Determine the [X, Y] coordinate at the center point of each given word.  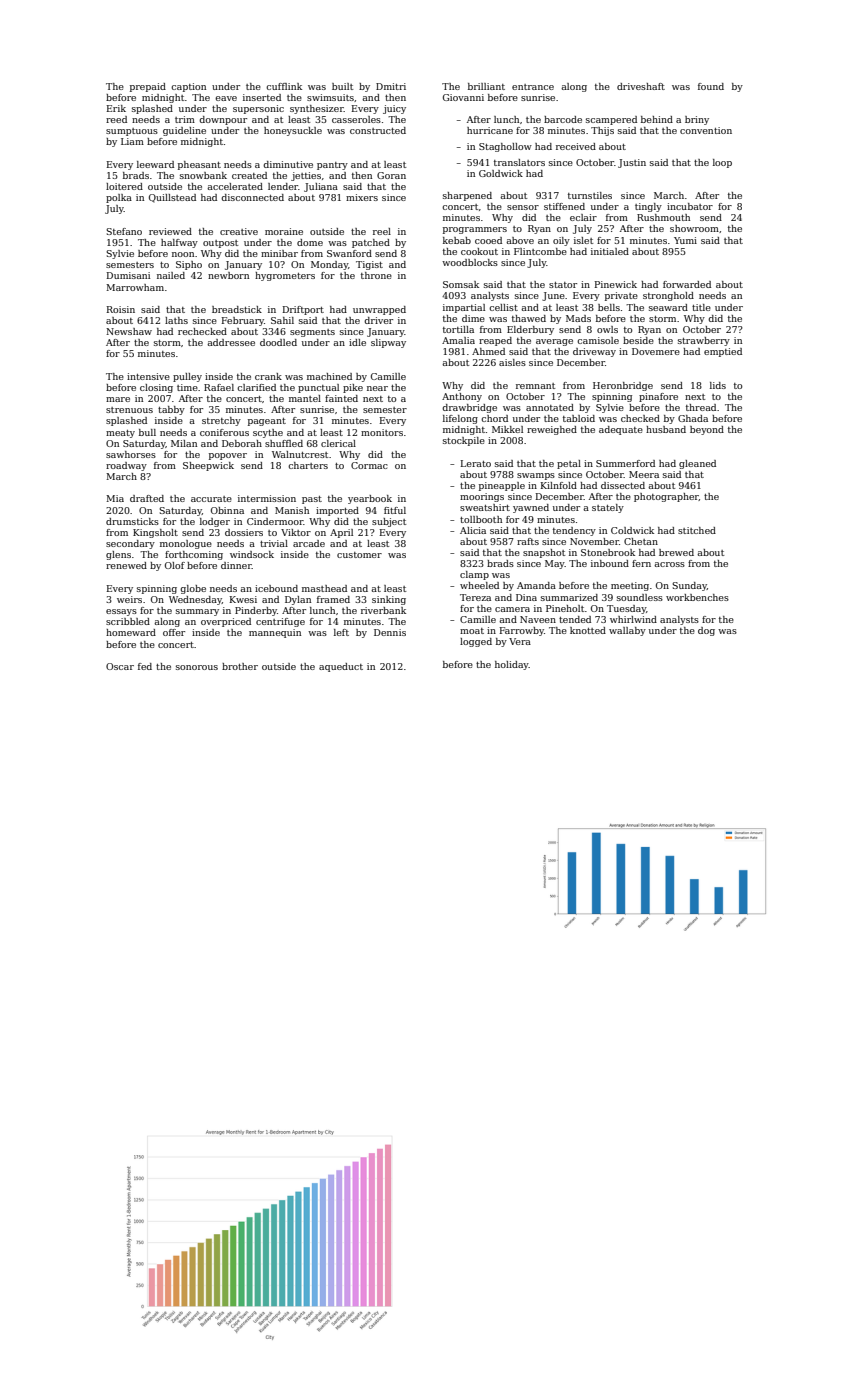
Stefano [124, 231]
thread [701, 407]
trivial [274, 543]
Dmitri [391, 86]
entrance [533, 87]
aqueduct [341, 667]
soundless [640, 597]
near [377, 388]
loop [722, 163]
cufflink [284, 86]
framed [333, 599]
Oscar [120, 666]
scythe [268, 433]
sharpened [467, 196]
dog [706, 631]
